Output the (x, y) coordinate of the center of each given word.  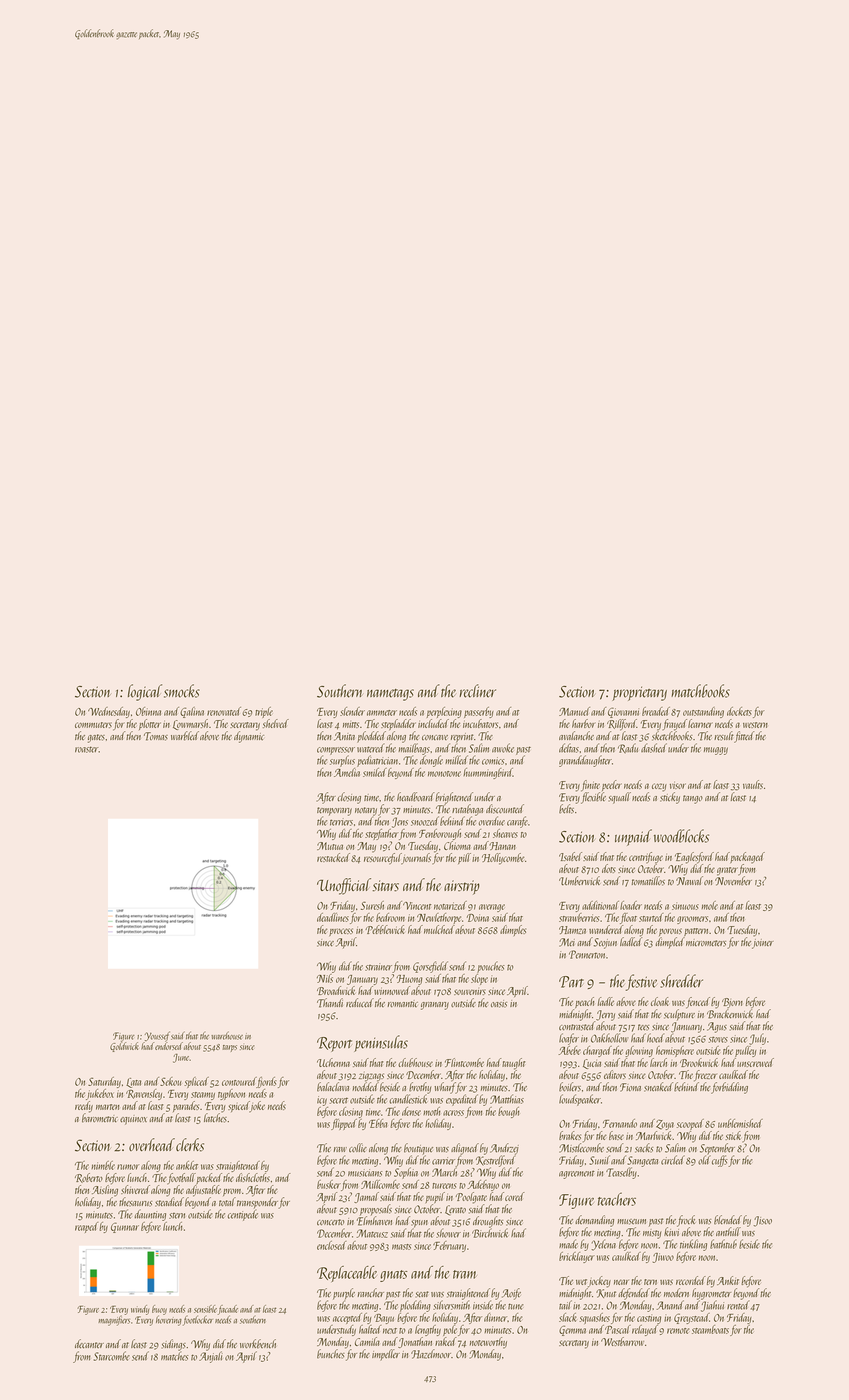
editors (615, 1074)
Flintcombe (464, 1062)
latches (215, 1118)
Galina (192, 712)
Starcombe (112, 1356)
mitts (351, 725)
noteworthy (488, 1343)
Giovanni (623, 712)
